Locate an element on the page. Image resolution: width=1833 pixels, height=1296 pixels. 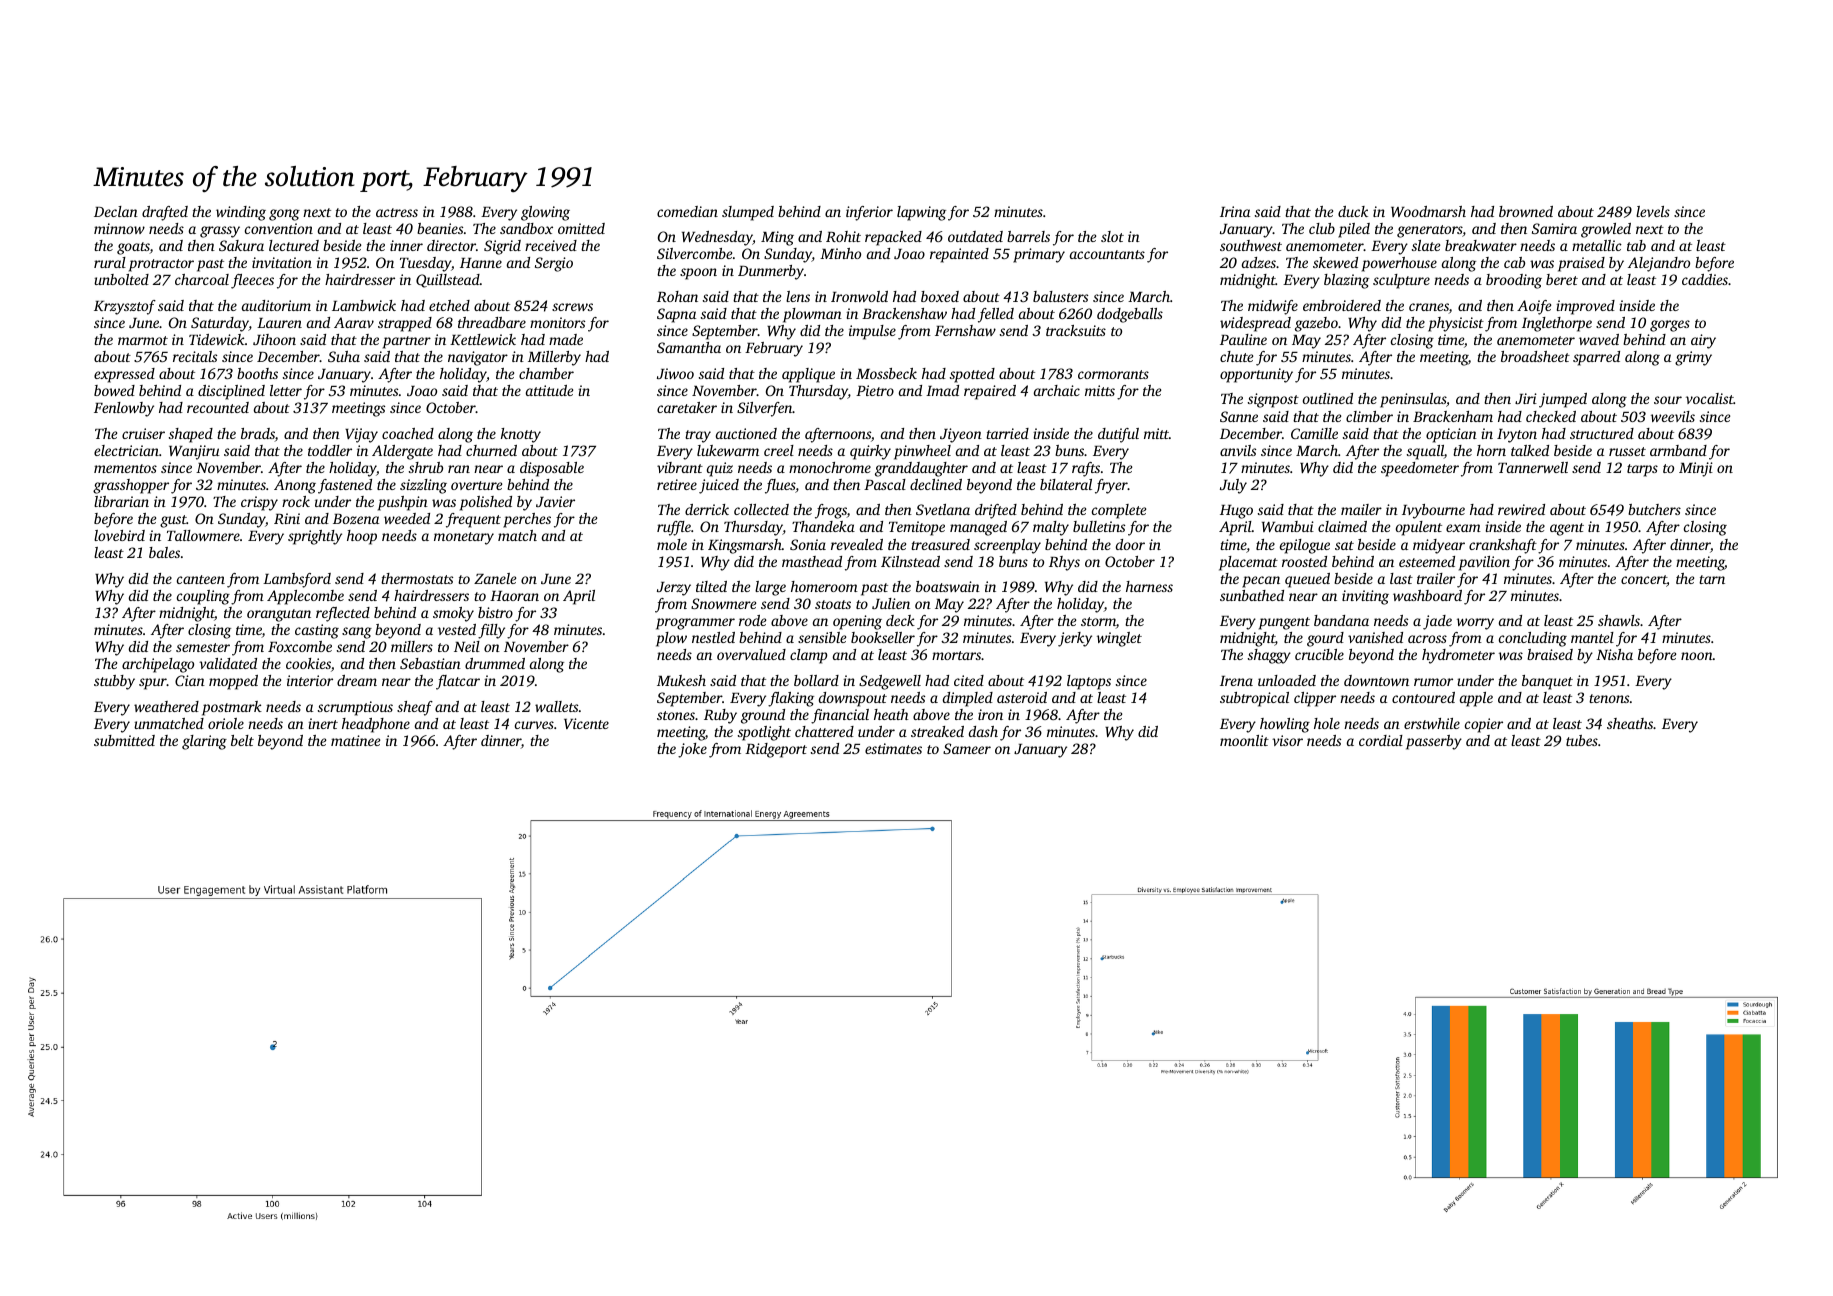
matinee is located at coordinates (355, 740).
